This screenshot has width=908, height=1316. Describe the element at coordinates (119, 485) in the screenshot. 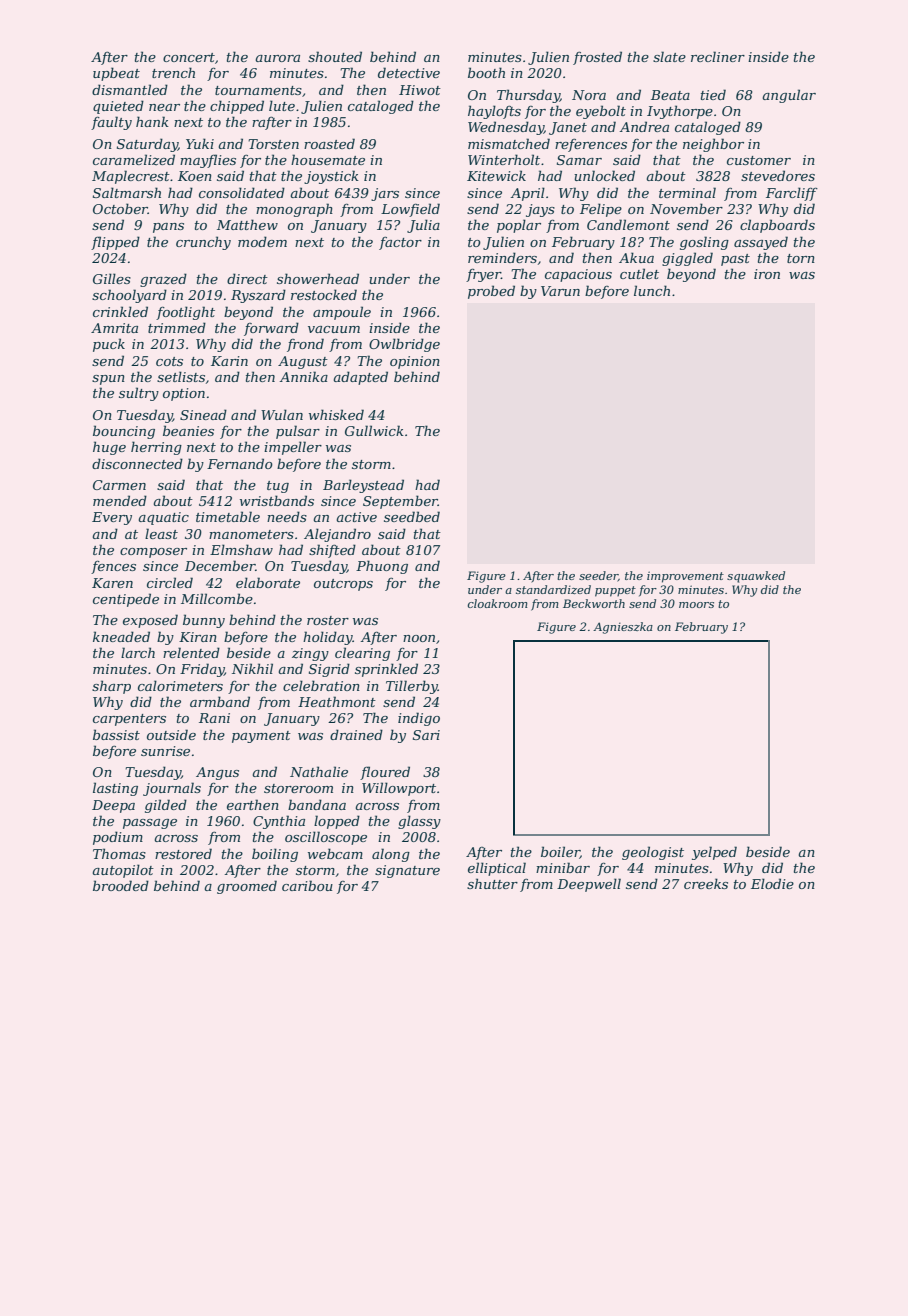

I see `Carmen` at that location.
